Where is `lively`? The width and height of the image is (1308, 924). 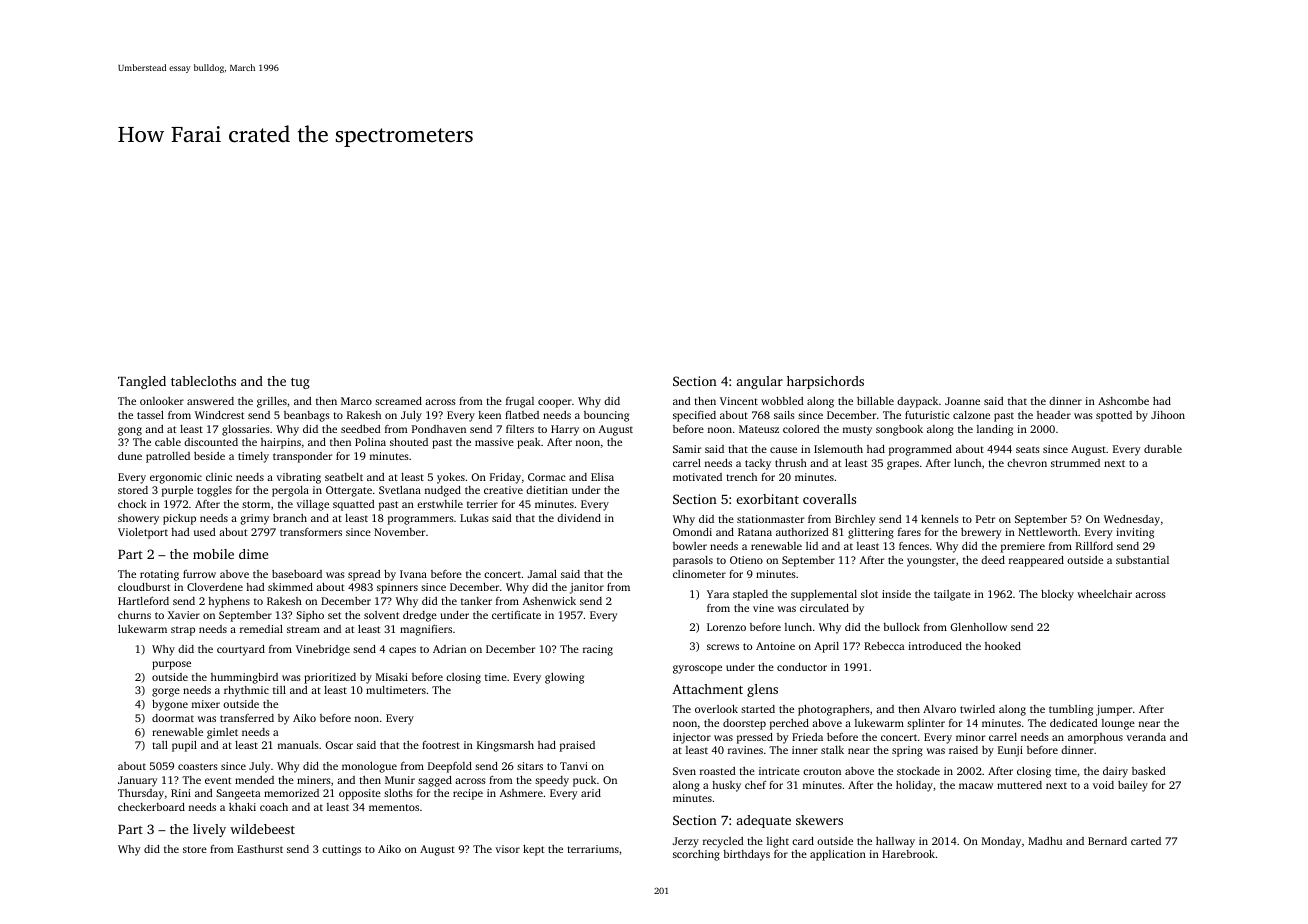 lively is located at coordinates (209, 830).
